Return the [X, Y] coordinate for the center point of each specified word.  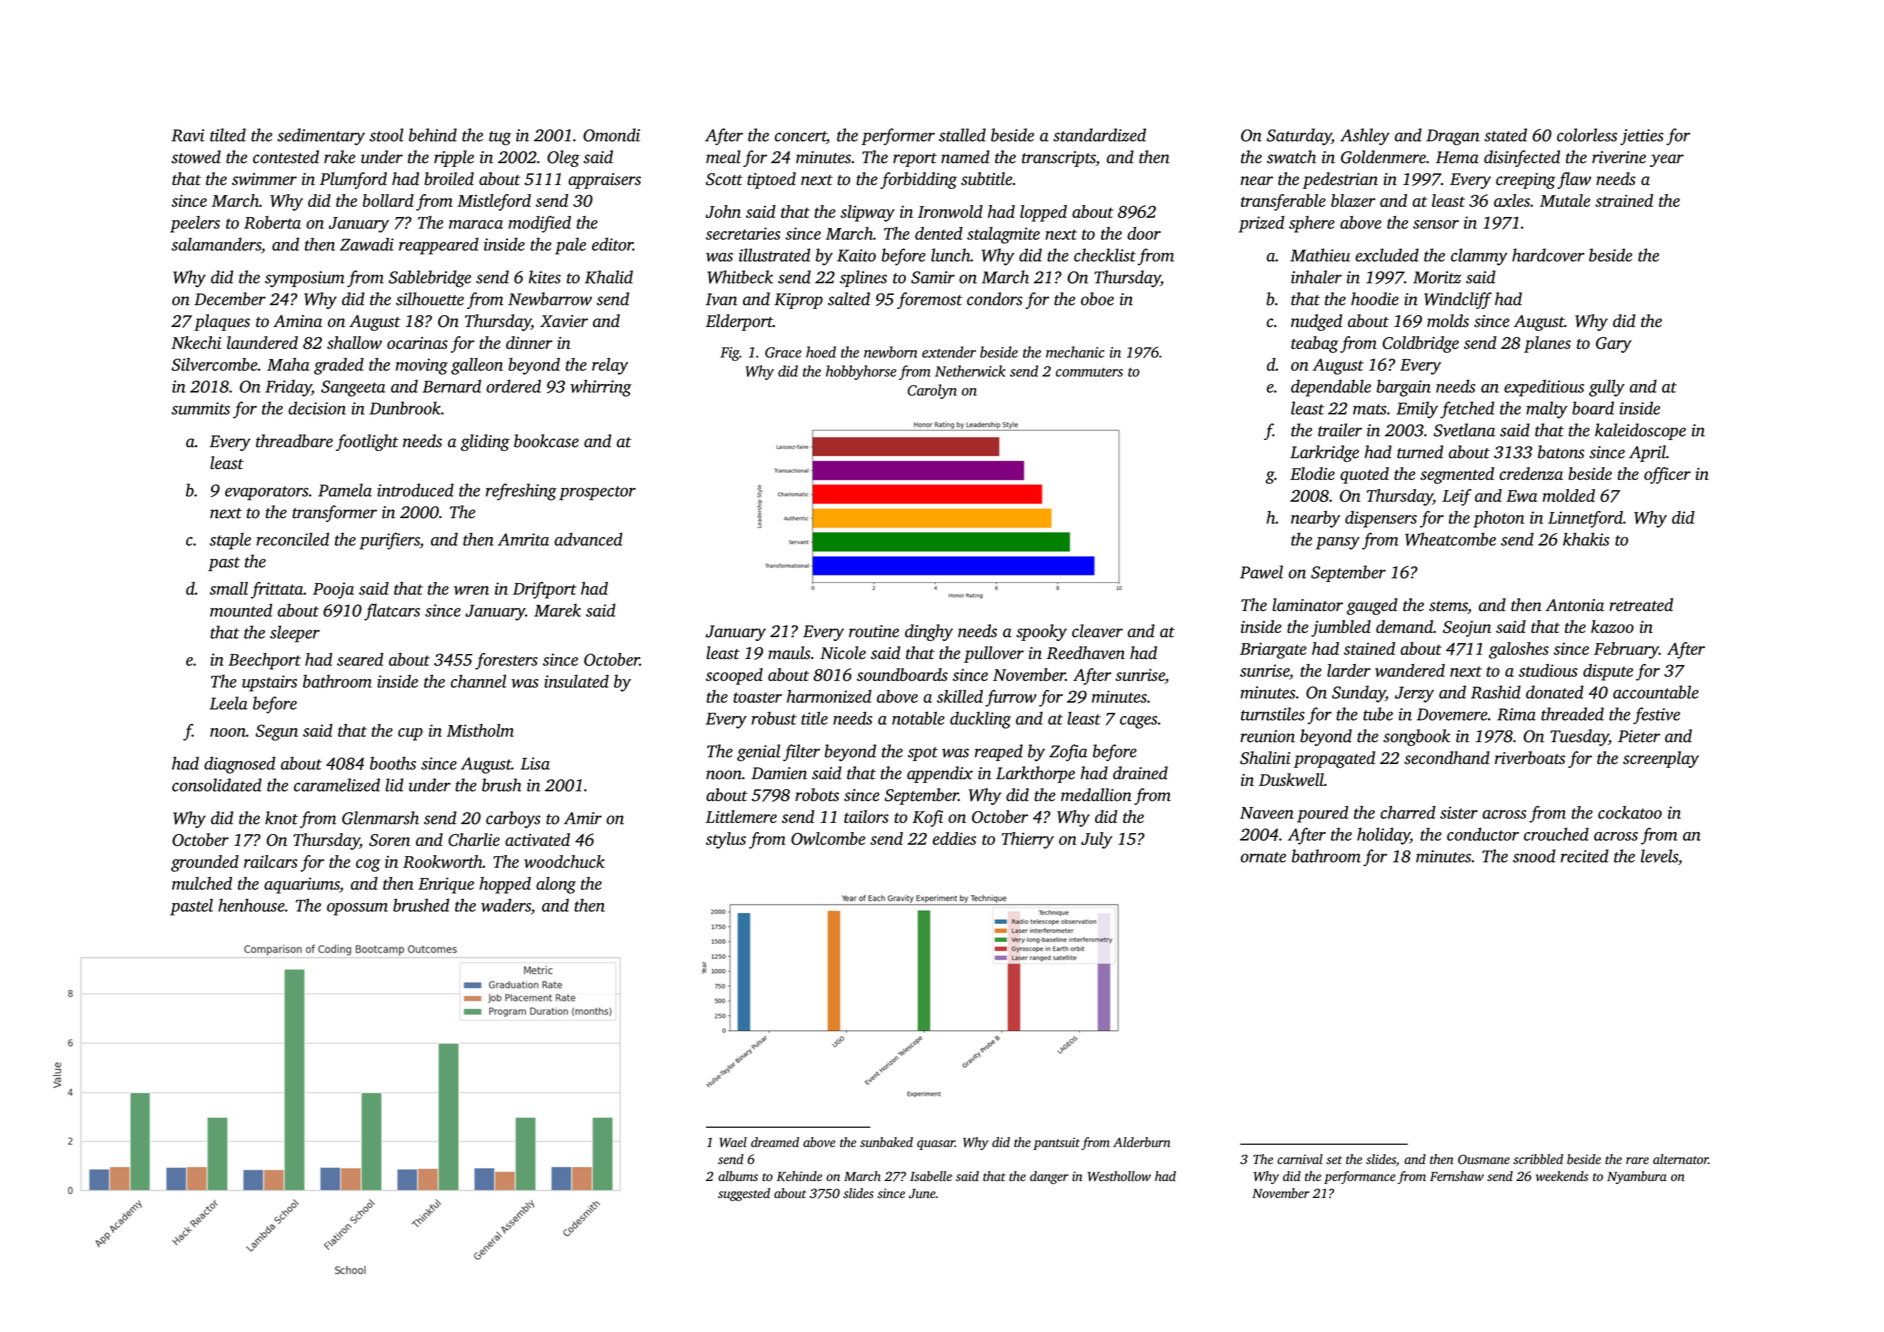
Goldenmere [1383, 157]
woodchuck [564, 861]
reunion [1267, 736]
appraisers [604, 181]
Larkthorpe [1035, 774]
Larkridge [1324, 453]
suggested [744, 1194]
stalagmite [1003, 235]
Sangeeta [353, 388]
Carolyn [932, 391]
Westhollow [1119, 1176]
